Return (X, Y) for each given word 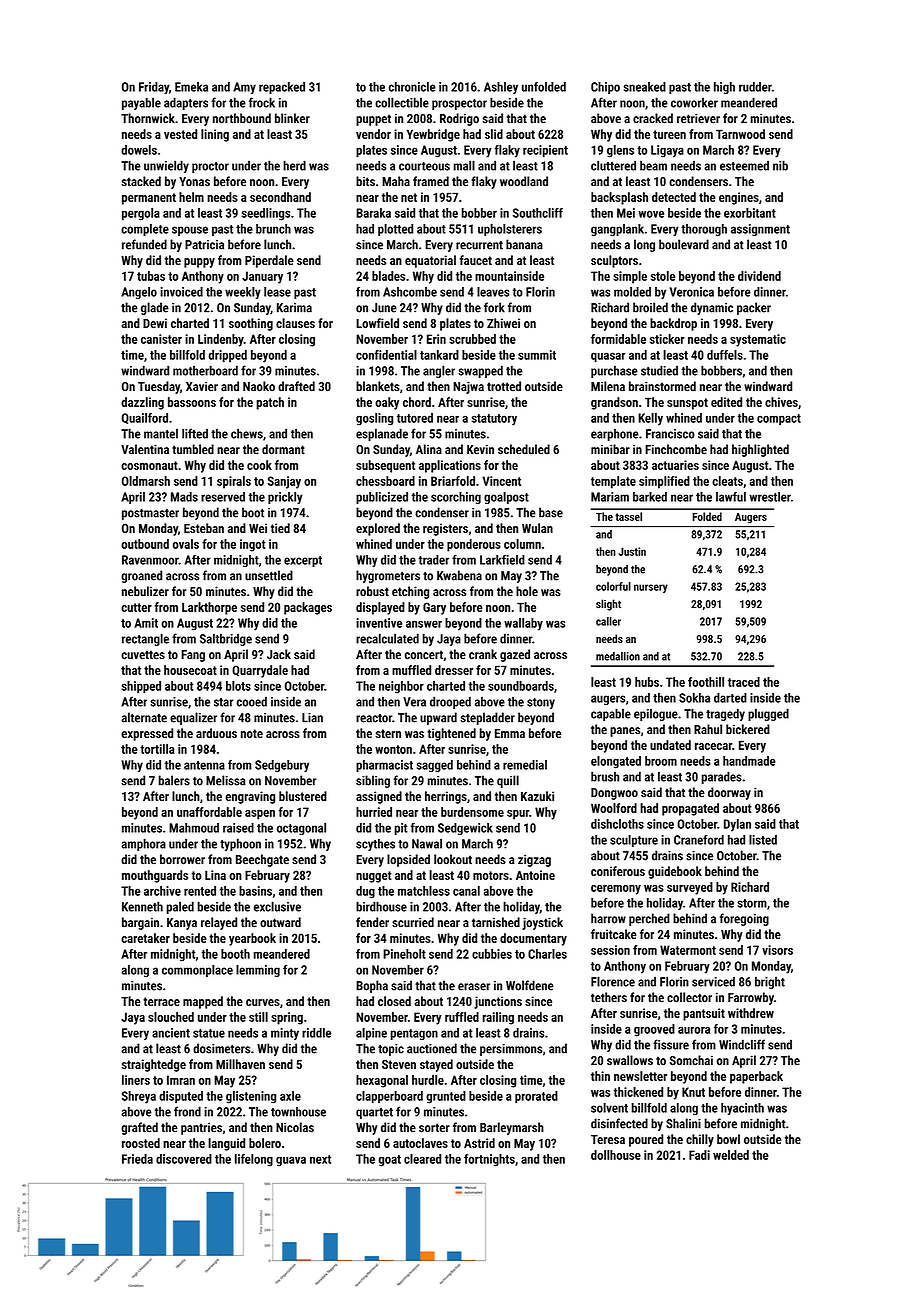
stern (388, 733)
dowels (139, 150)
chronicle (412, 87)
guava (291, 1161)
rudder (755, 87)
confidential (386, 355)
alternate (144, 717)
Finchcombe (676, 449)
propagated (690, 809)
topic (391, 1050)
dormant (283, 449)
